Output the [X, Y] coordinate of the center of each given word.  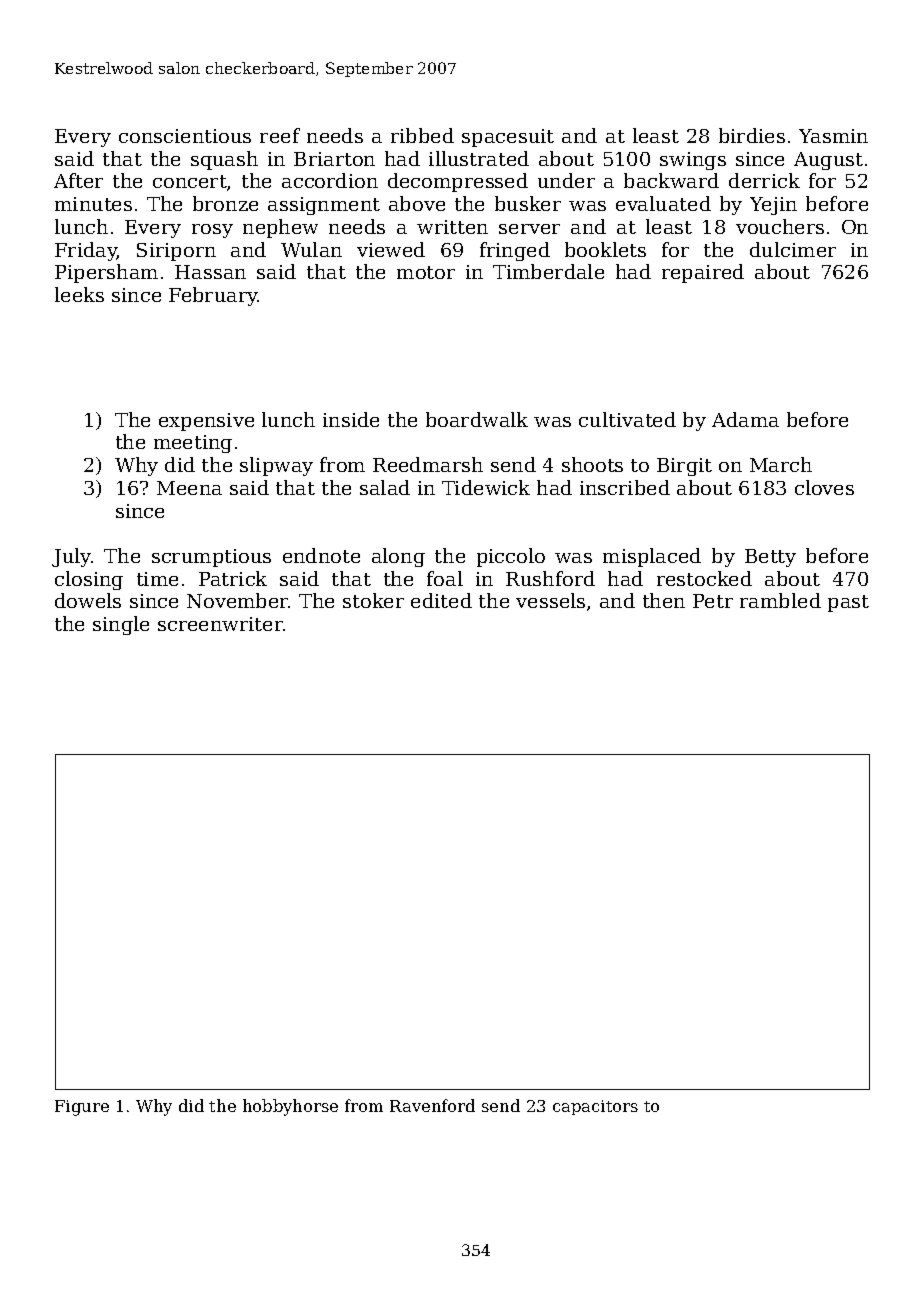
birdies [752, 135]
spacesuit [508, 138]
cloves [824, 487]
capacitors [595, 1107]
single [121, 625]
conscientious [185, 136]
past [848, 603]
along [398, 557]
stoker [373, 600]
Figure [82, 1108]
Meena [189, 488]
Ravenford [432, 1105]
